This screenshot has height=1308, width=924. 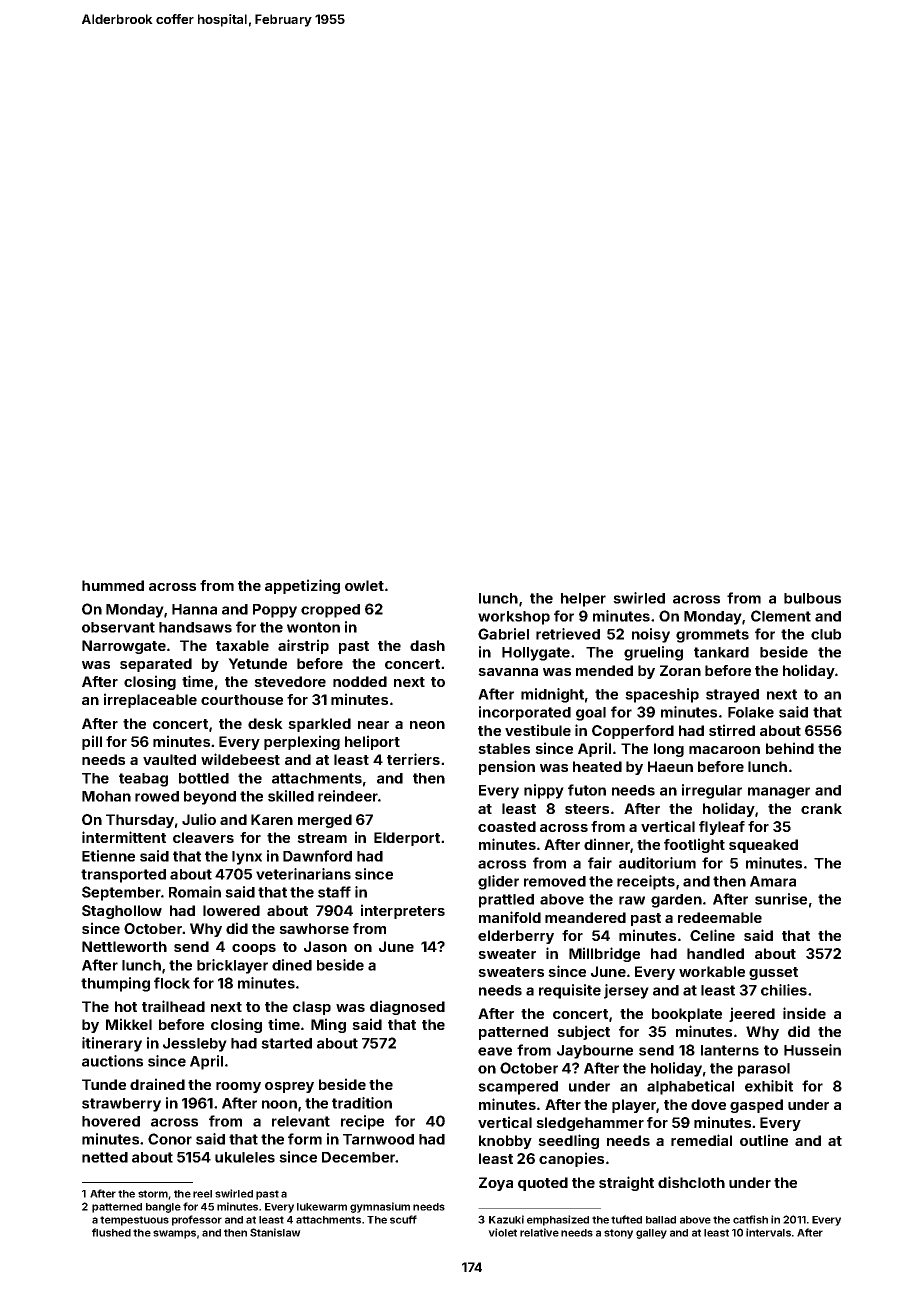 What do you see at coordinates (265, 723) in the screenshot?
I see `desk` at bounding box center [265, 723].
